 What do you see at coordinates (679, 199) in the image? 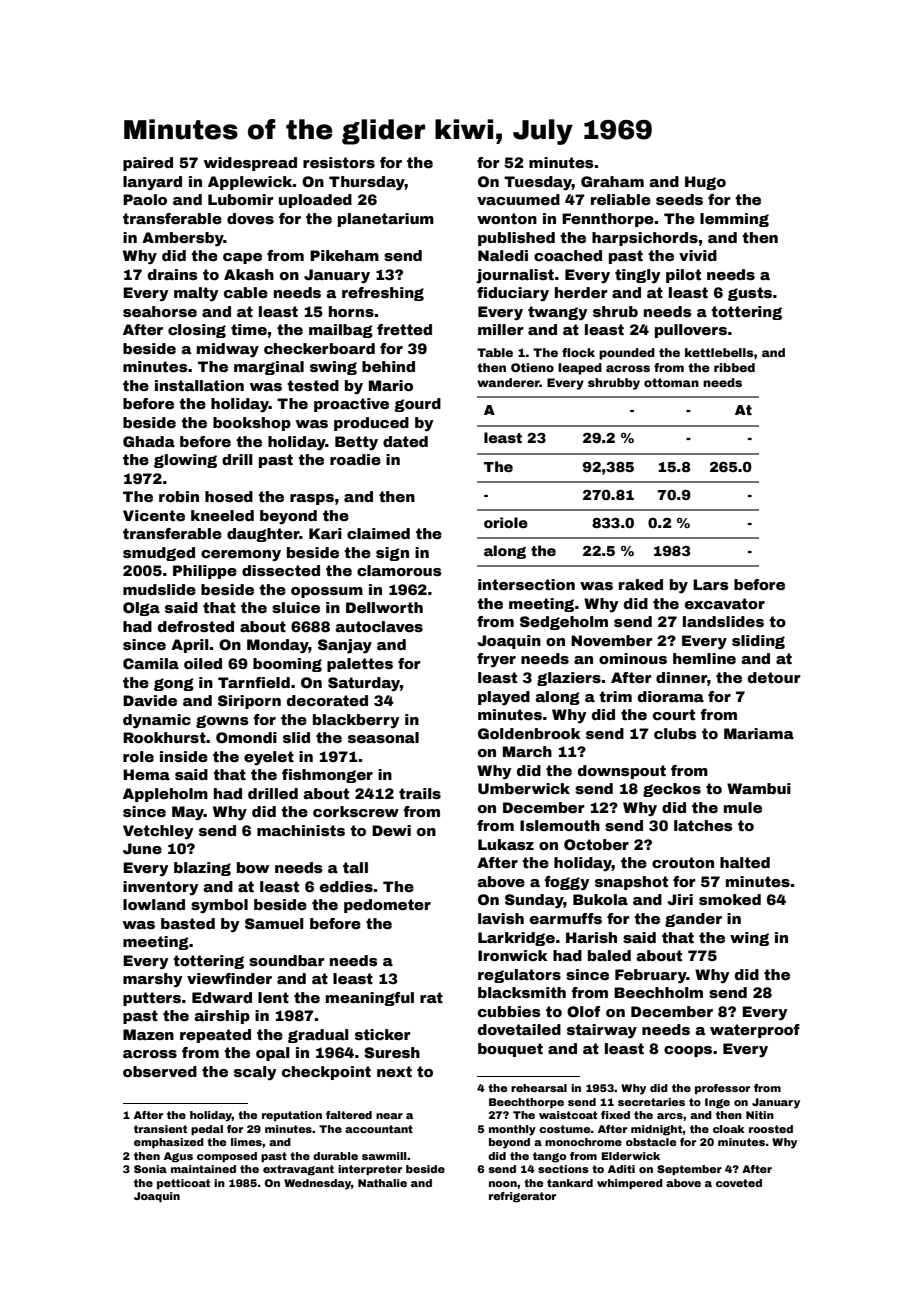
I see `seeds` at bounding box center [679, 199].
